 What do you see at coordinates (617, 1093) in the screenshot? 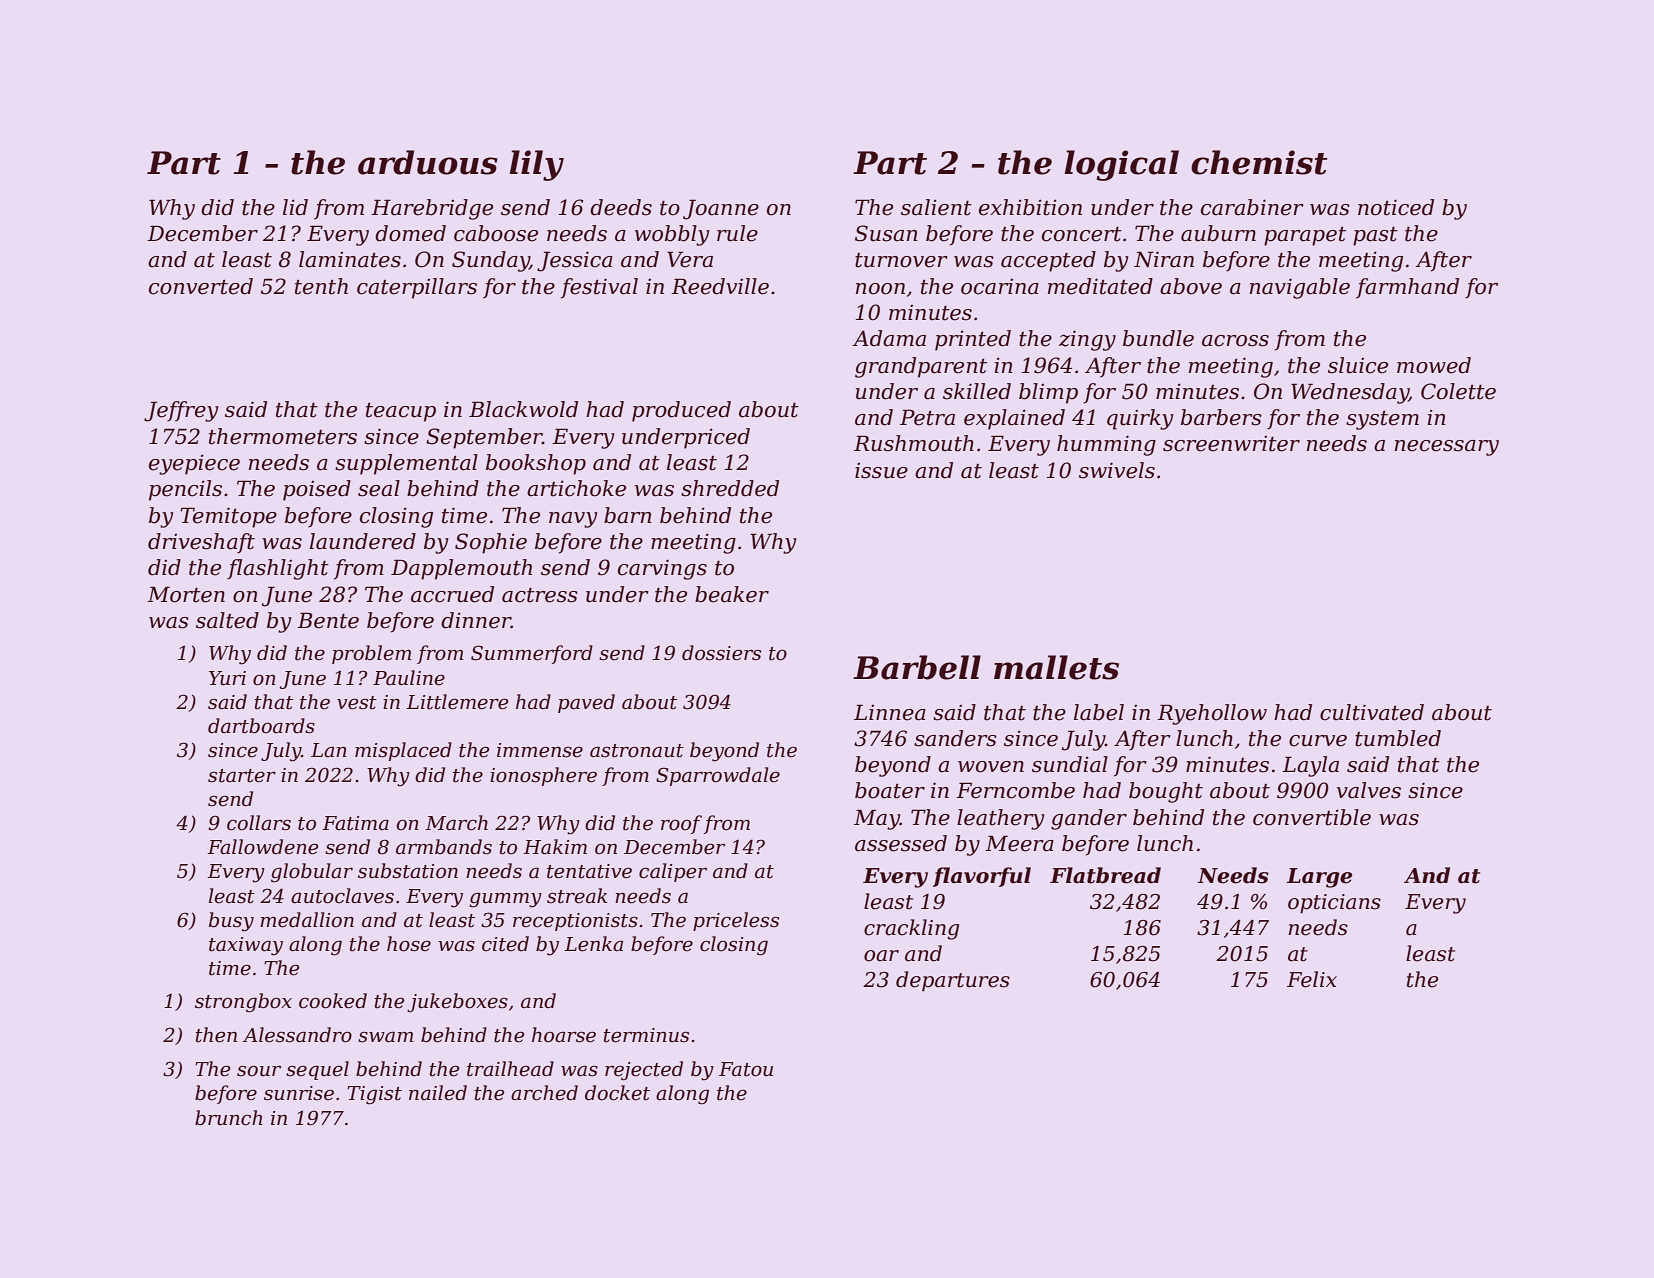
I see `docket` at bounding box center [617, 1093].
